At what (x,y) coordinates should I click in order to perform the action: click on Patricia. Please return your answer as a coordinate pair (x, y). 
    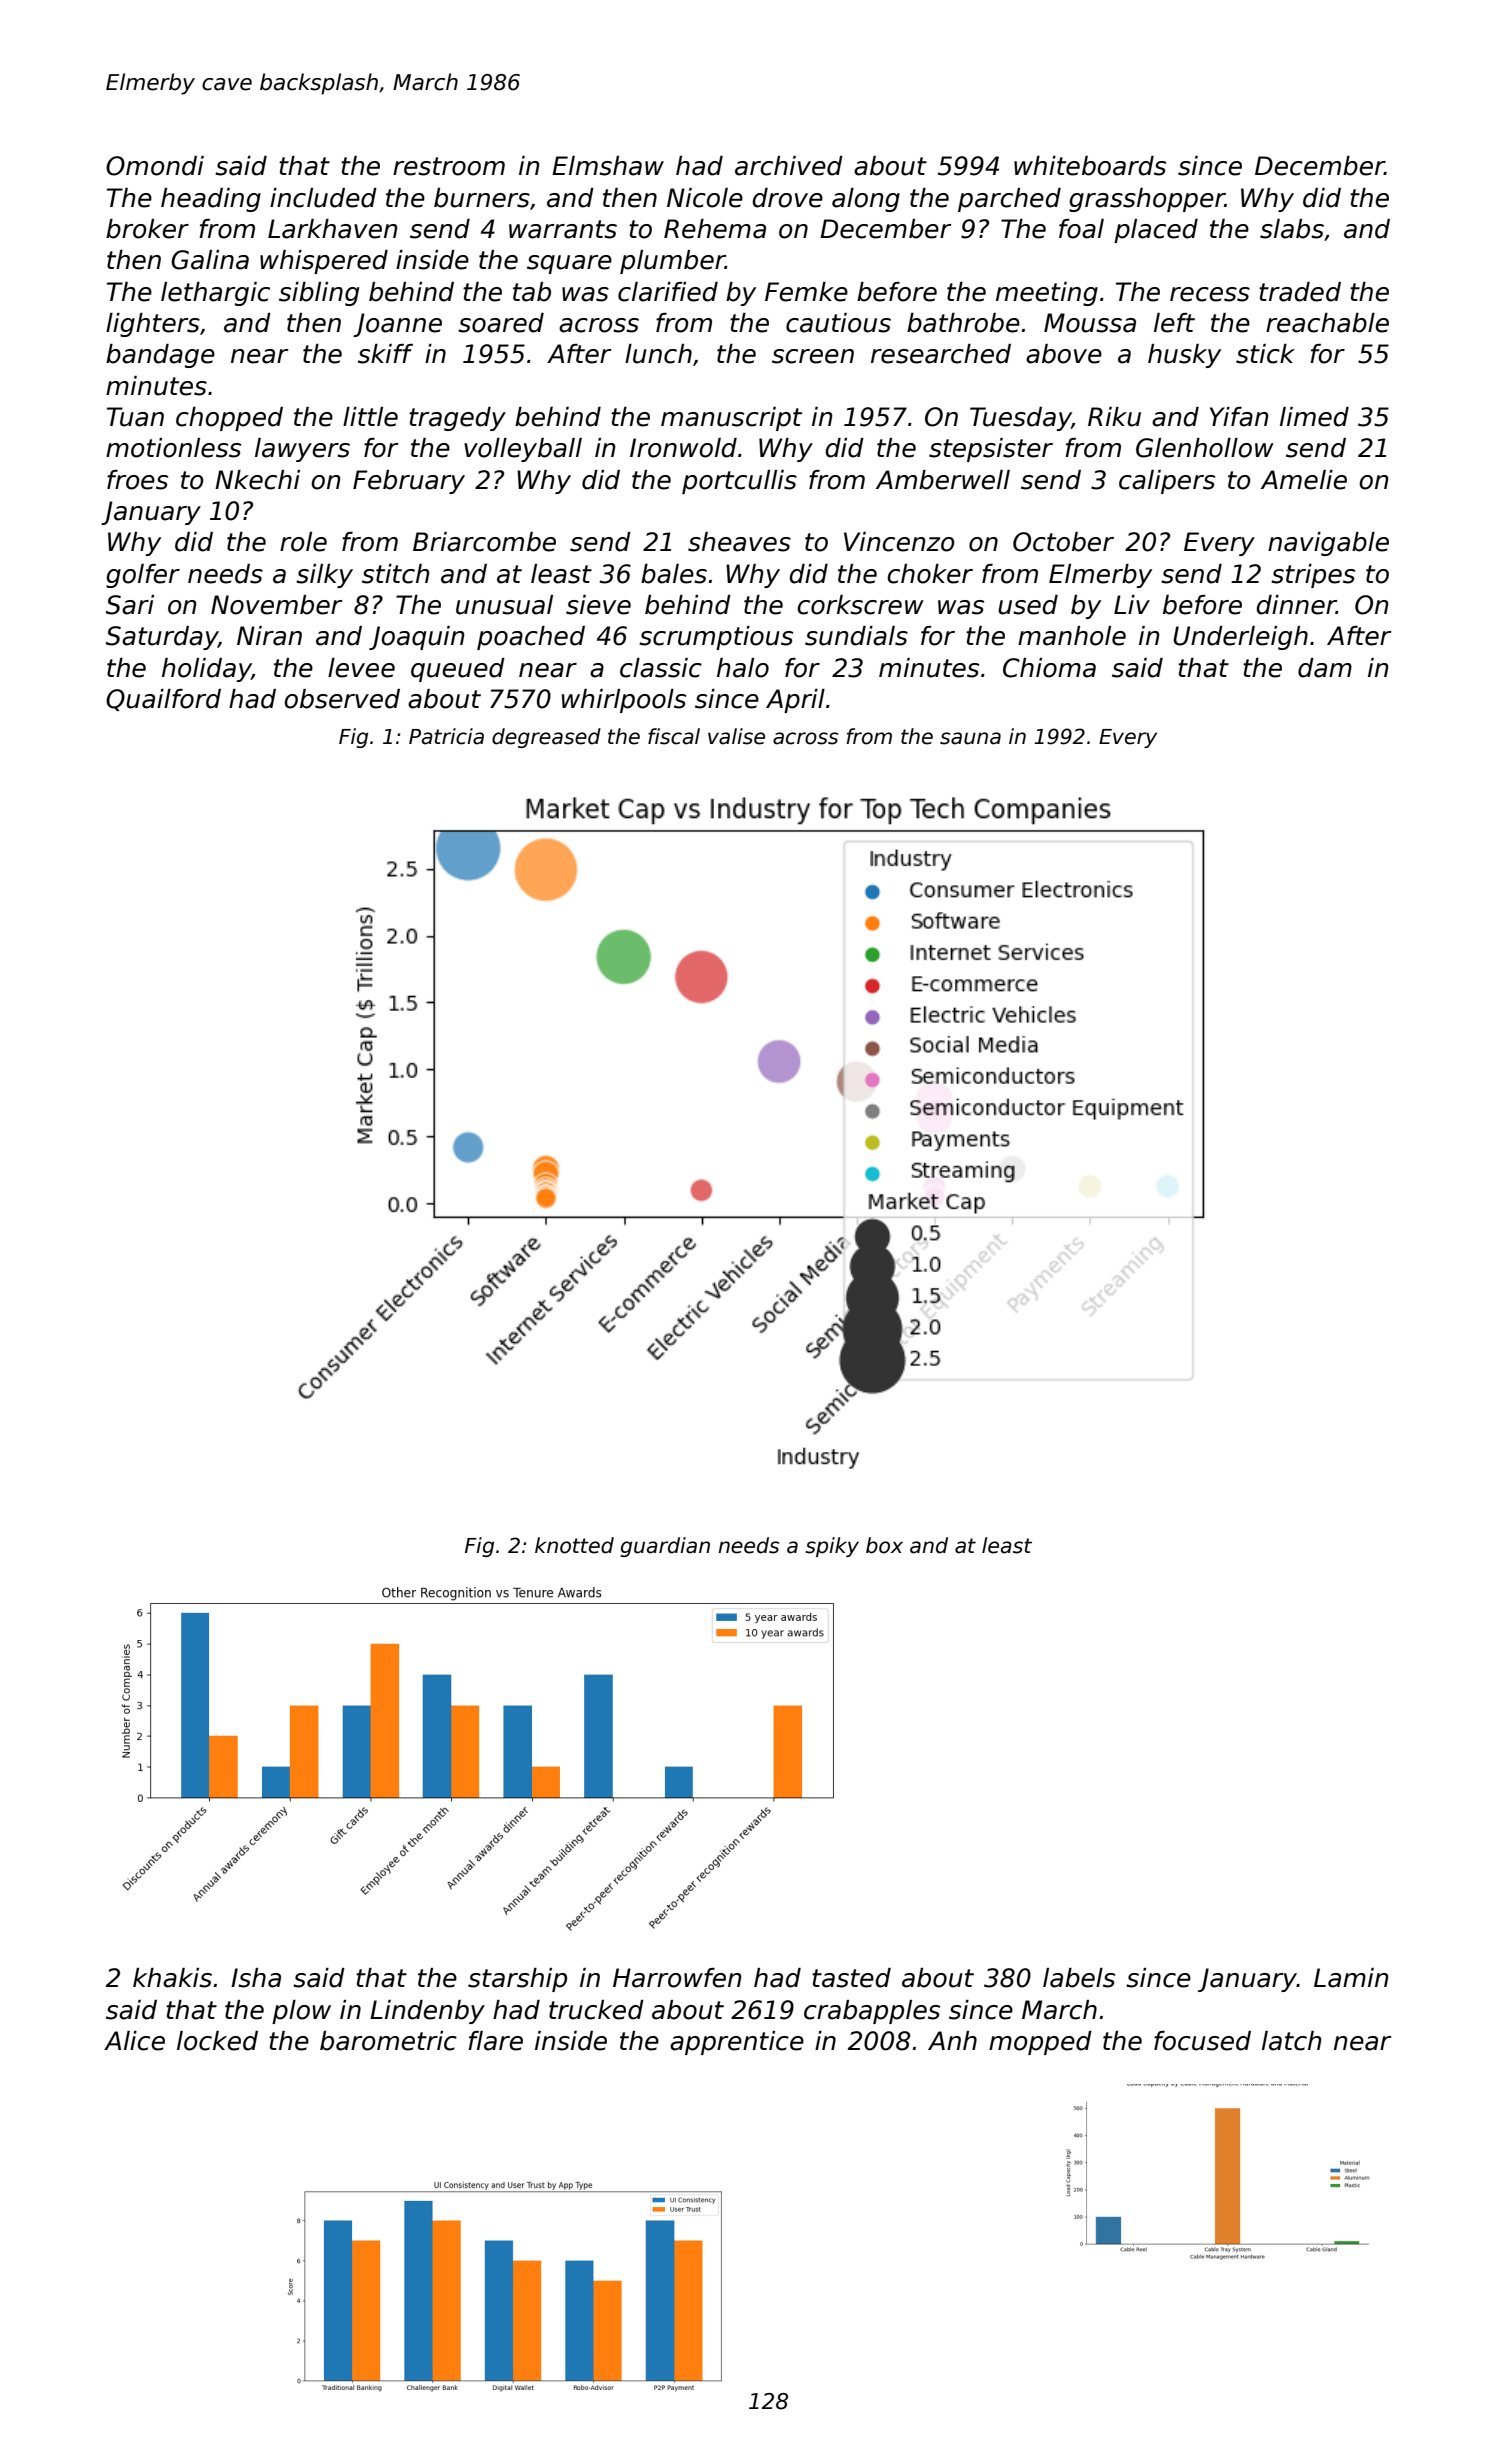
    Looking at the image, I should click on (446, 736).
